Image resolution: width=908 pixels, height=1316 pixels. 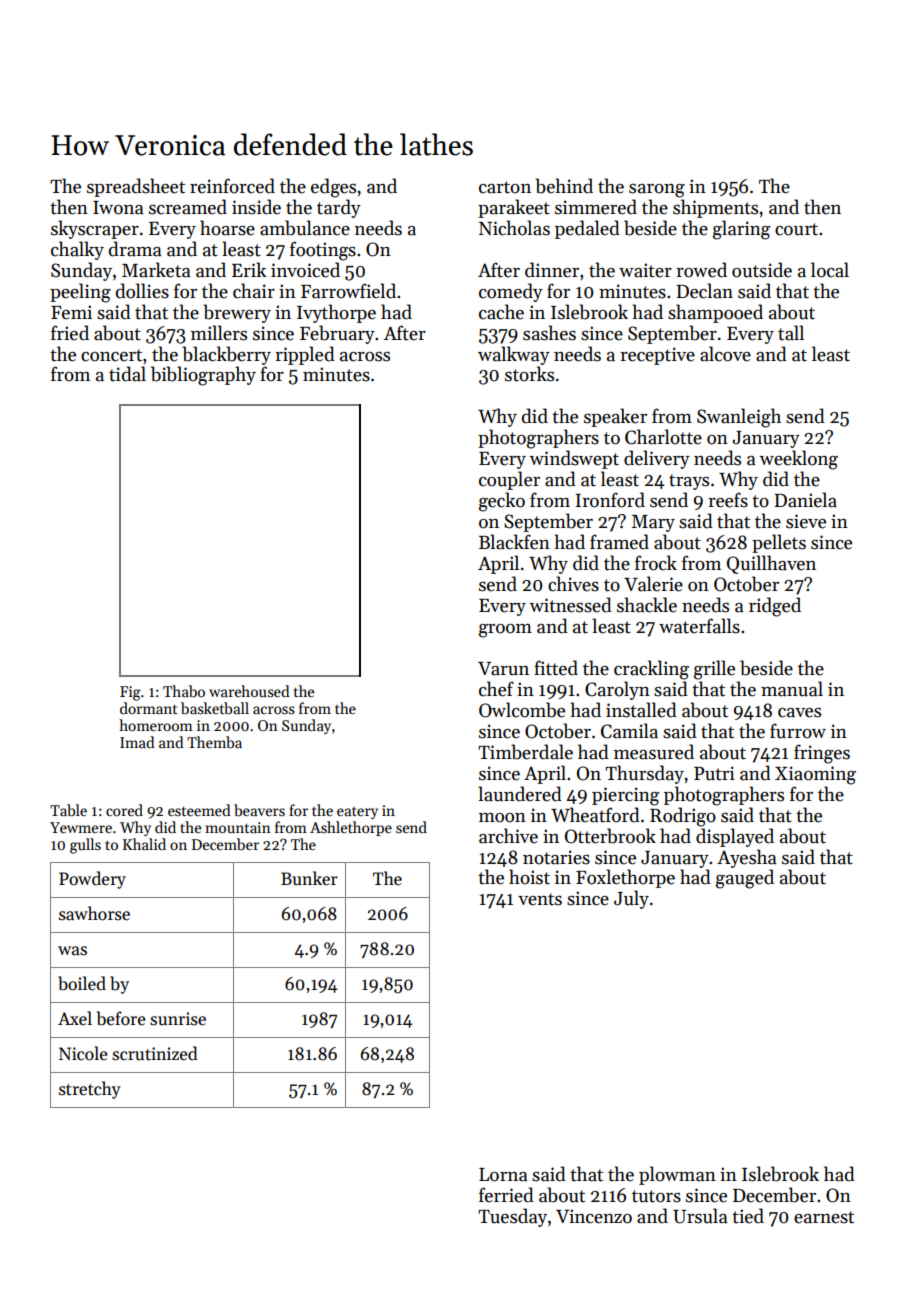 What do you see at coordinates (830, 270) in the document?
I see `local` at bounding box center [830, 270].
